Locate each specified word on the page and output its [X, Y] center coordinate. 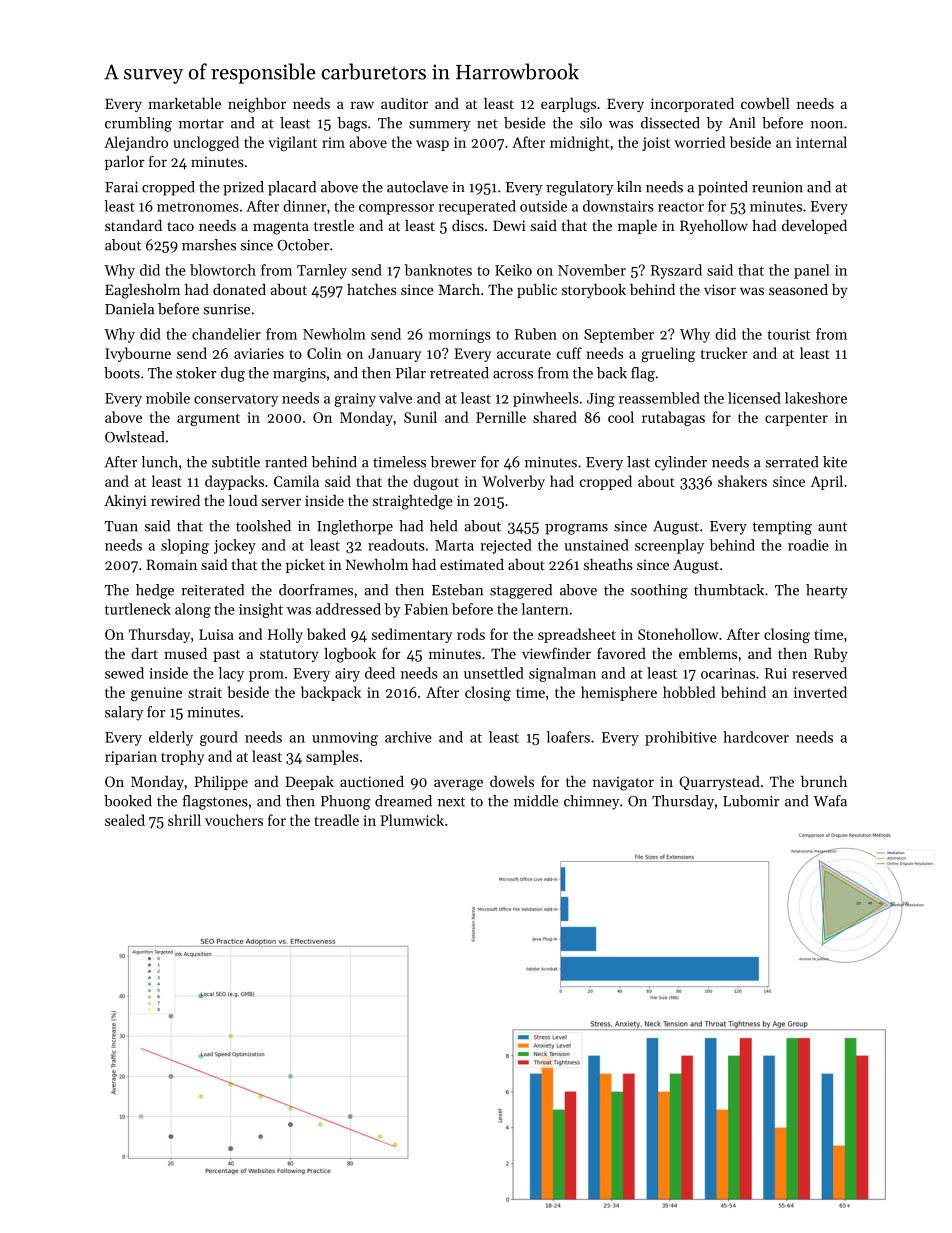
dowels [512, 781]
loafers [568, 737]
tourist [788, 334]
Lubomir [751, 801]
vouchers [234, 820]
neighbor [257, 105]
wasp [432, 145]
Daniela [129, 309]
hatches [371, 289]
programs [576, 529]
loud [243, 500]
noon [827, 125]
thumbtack [729, 590]
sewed [124, 673]
